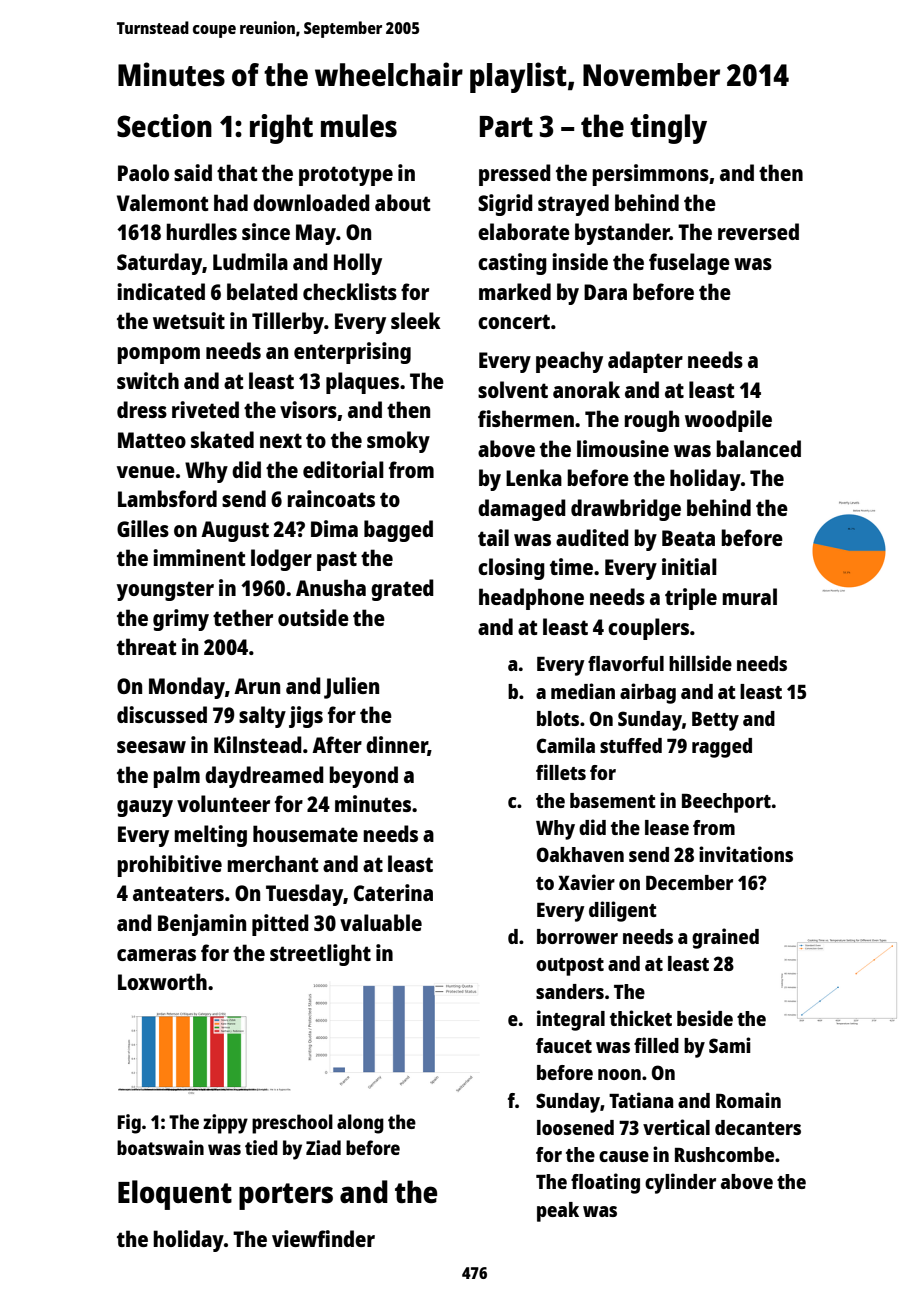 This document has width=924, height=1311. I want to click on next, so click(281, 440).
